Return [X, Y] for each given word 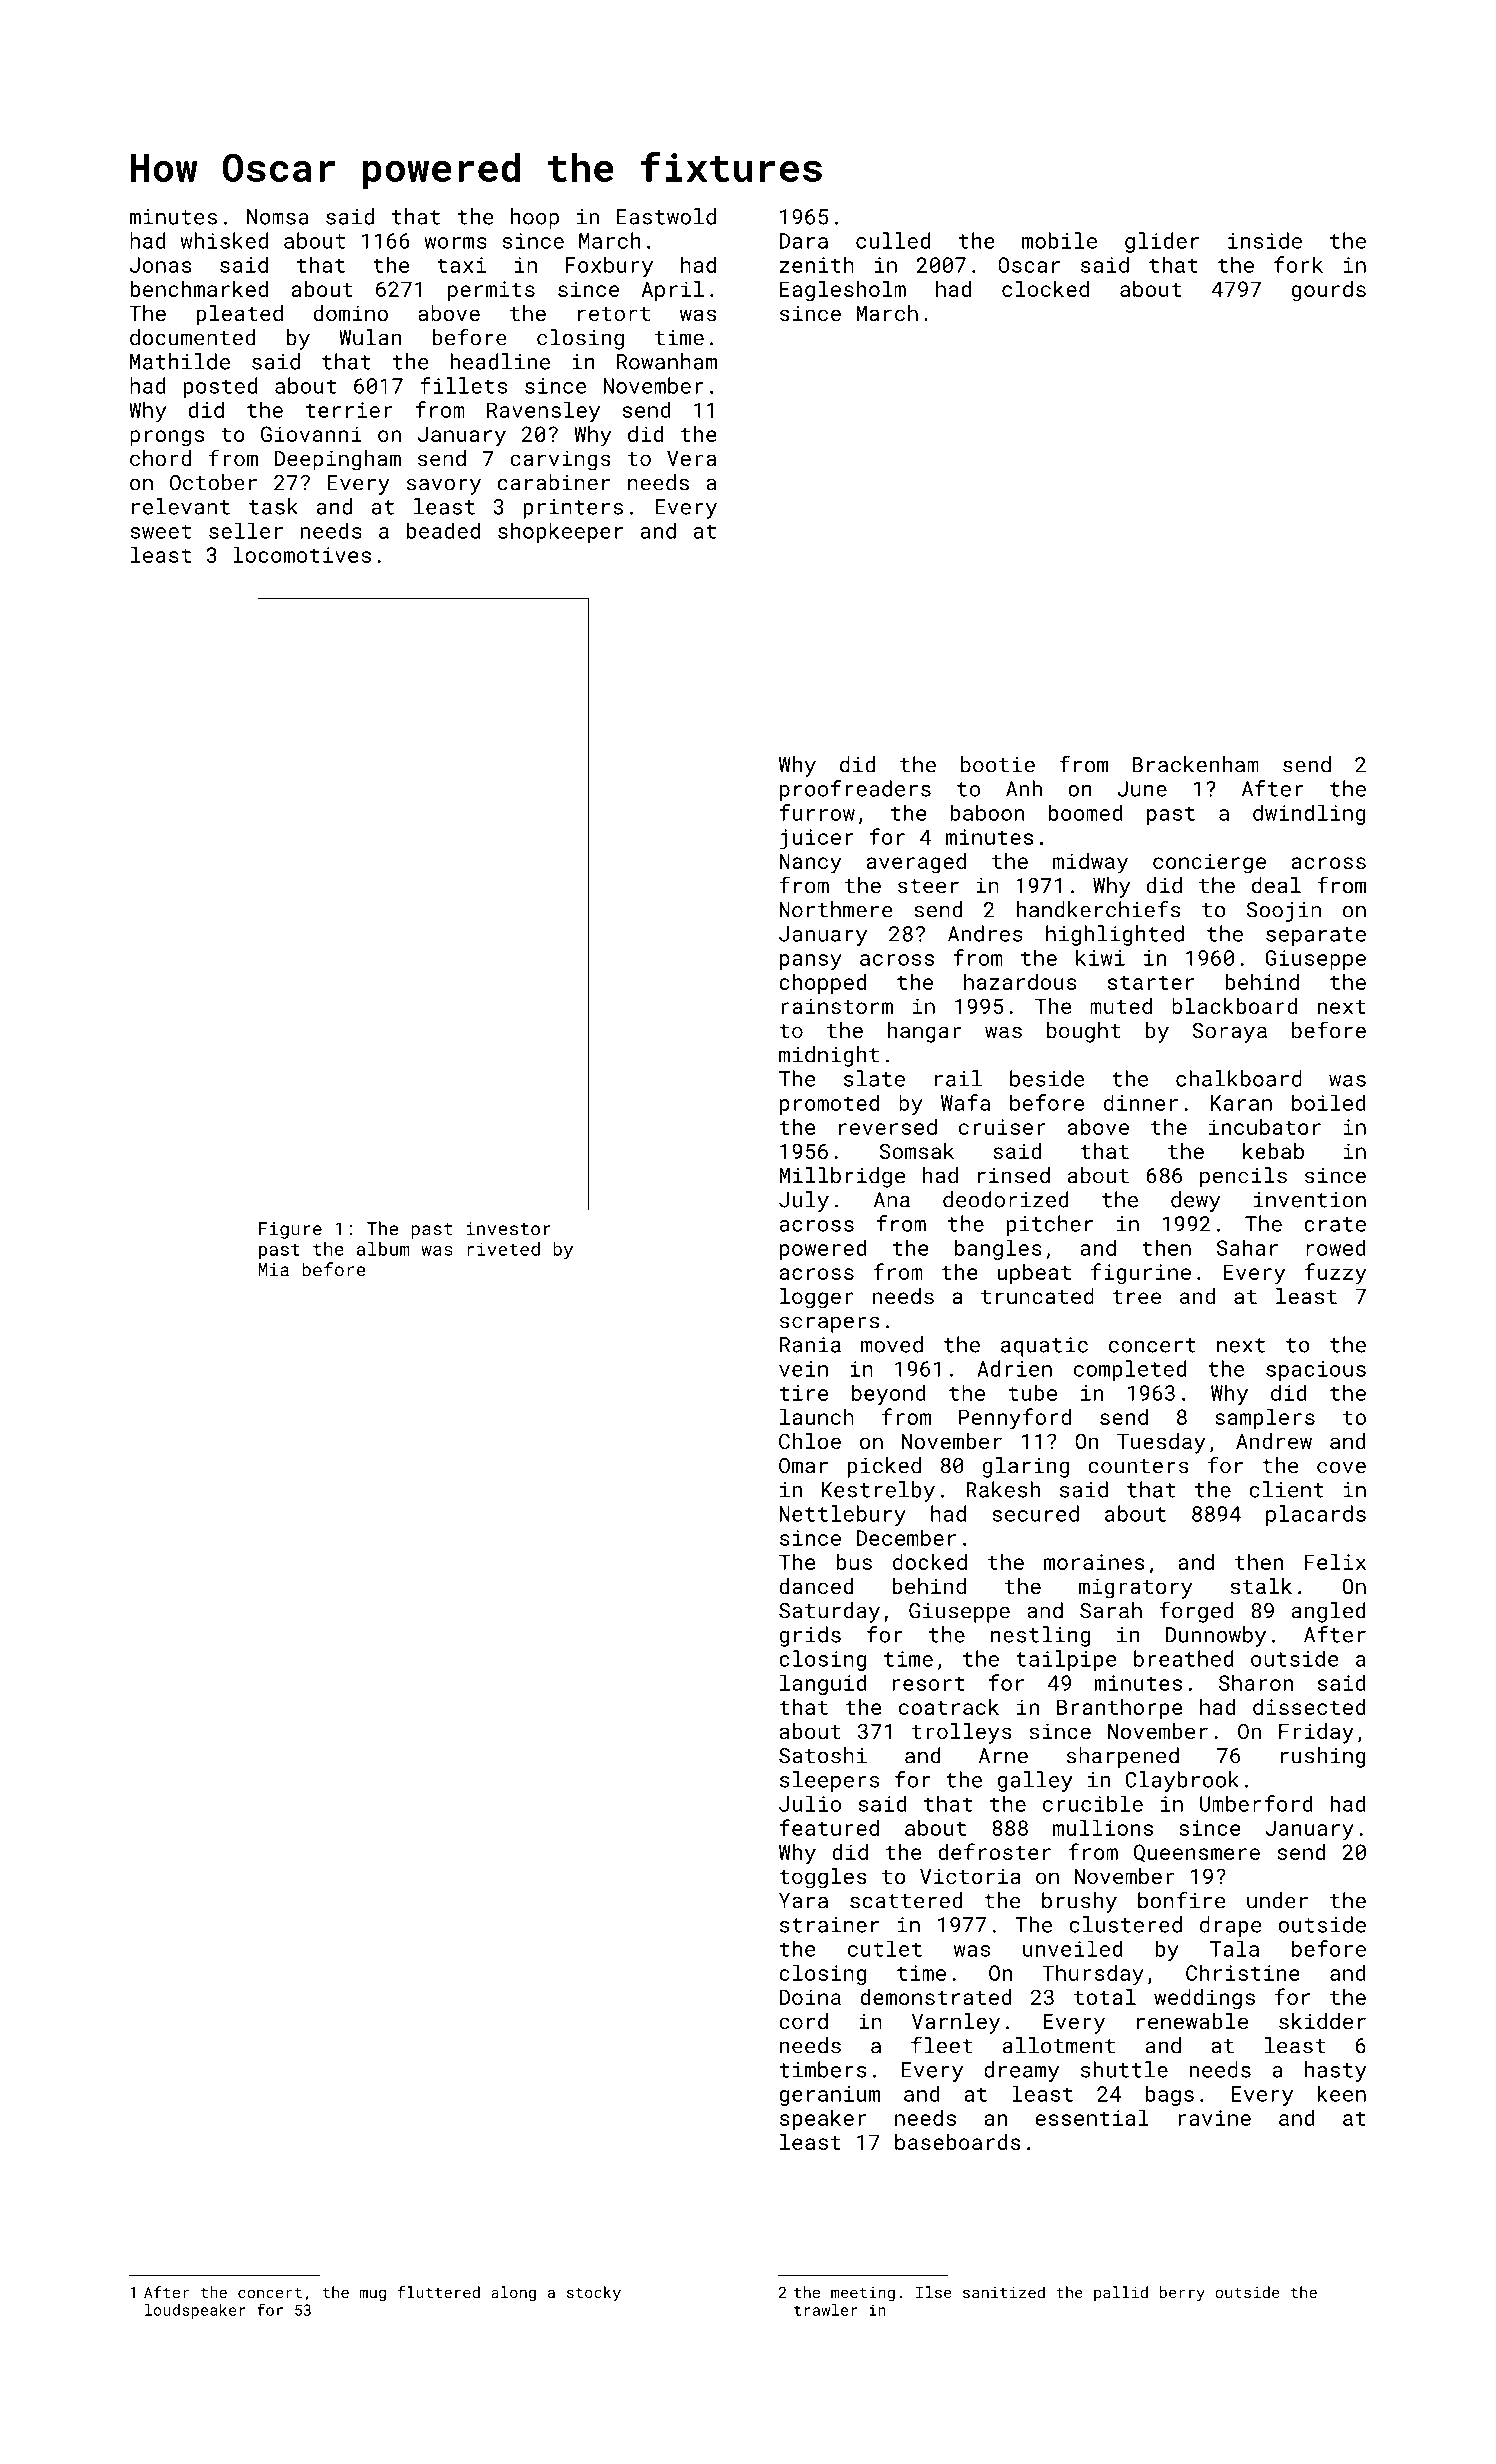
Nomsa [278, 217]
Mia [273, 1270]
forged [1196, 1612]
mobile [1059, 240]
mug [373, 2295]
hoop [535, 218]
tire [803, 1393]
